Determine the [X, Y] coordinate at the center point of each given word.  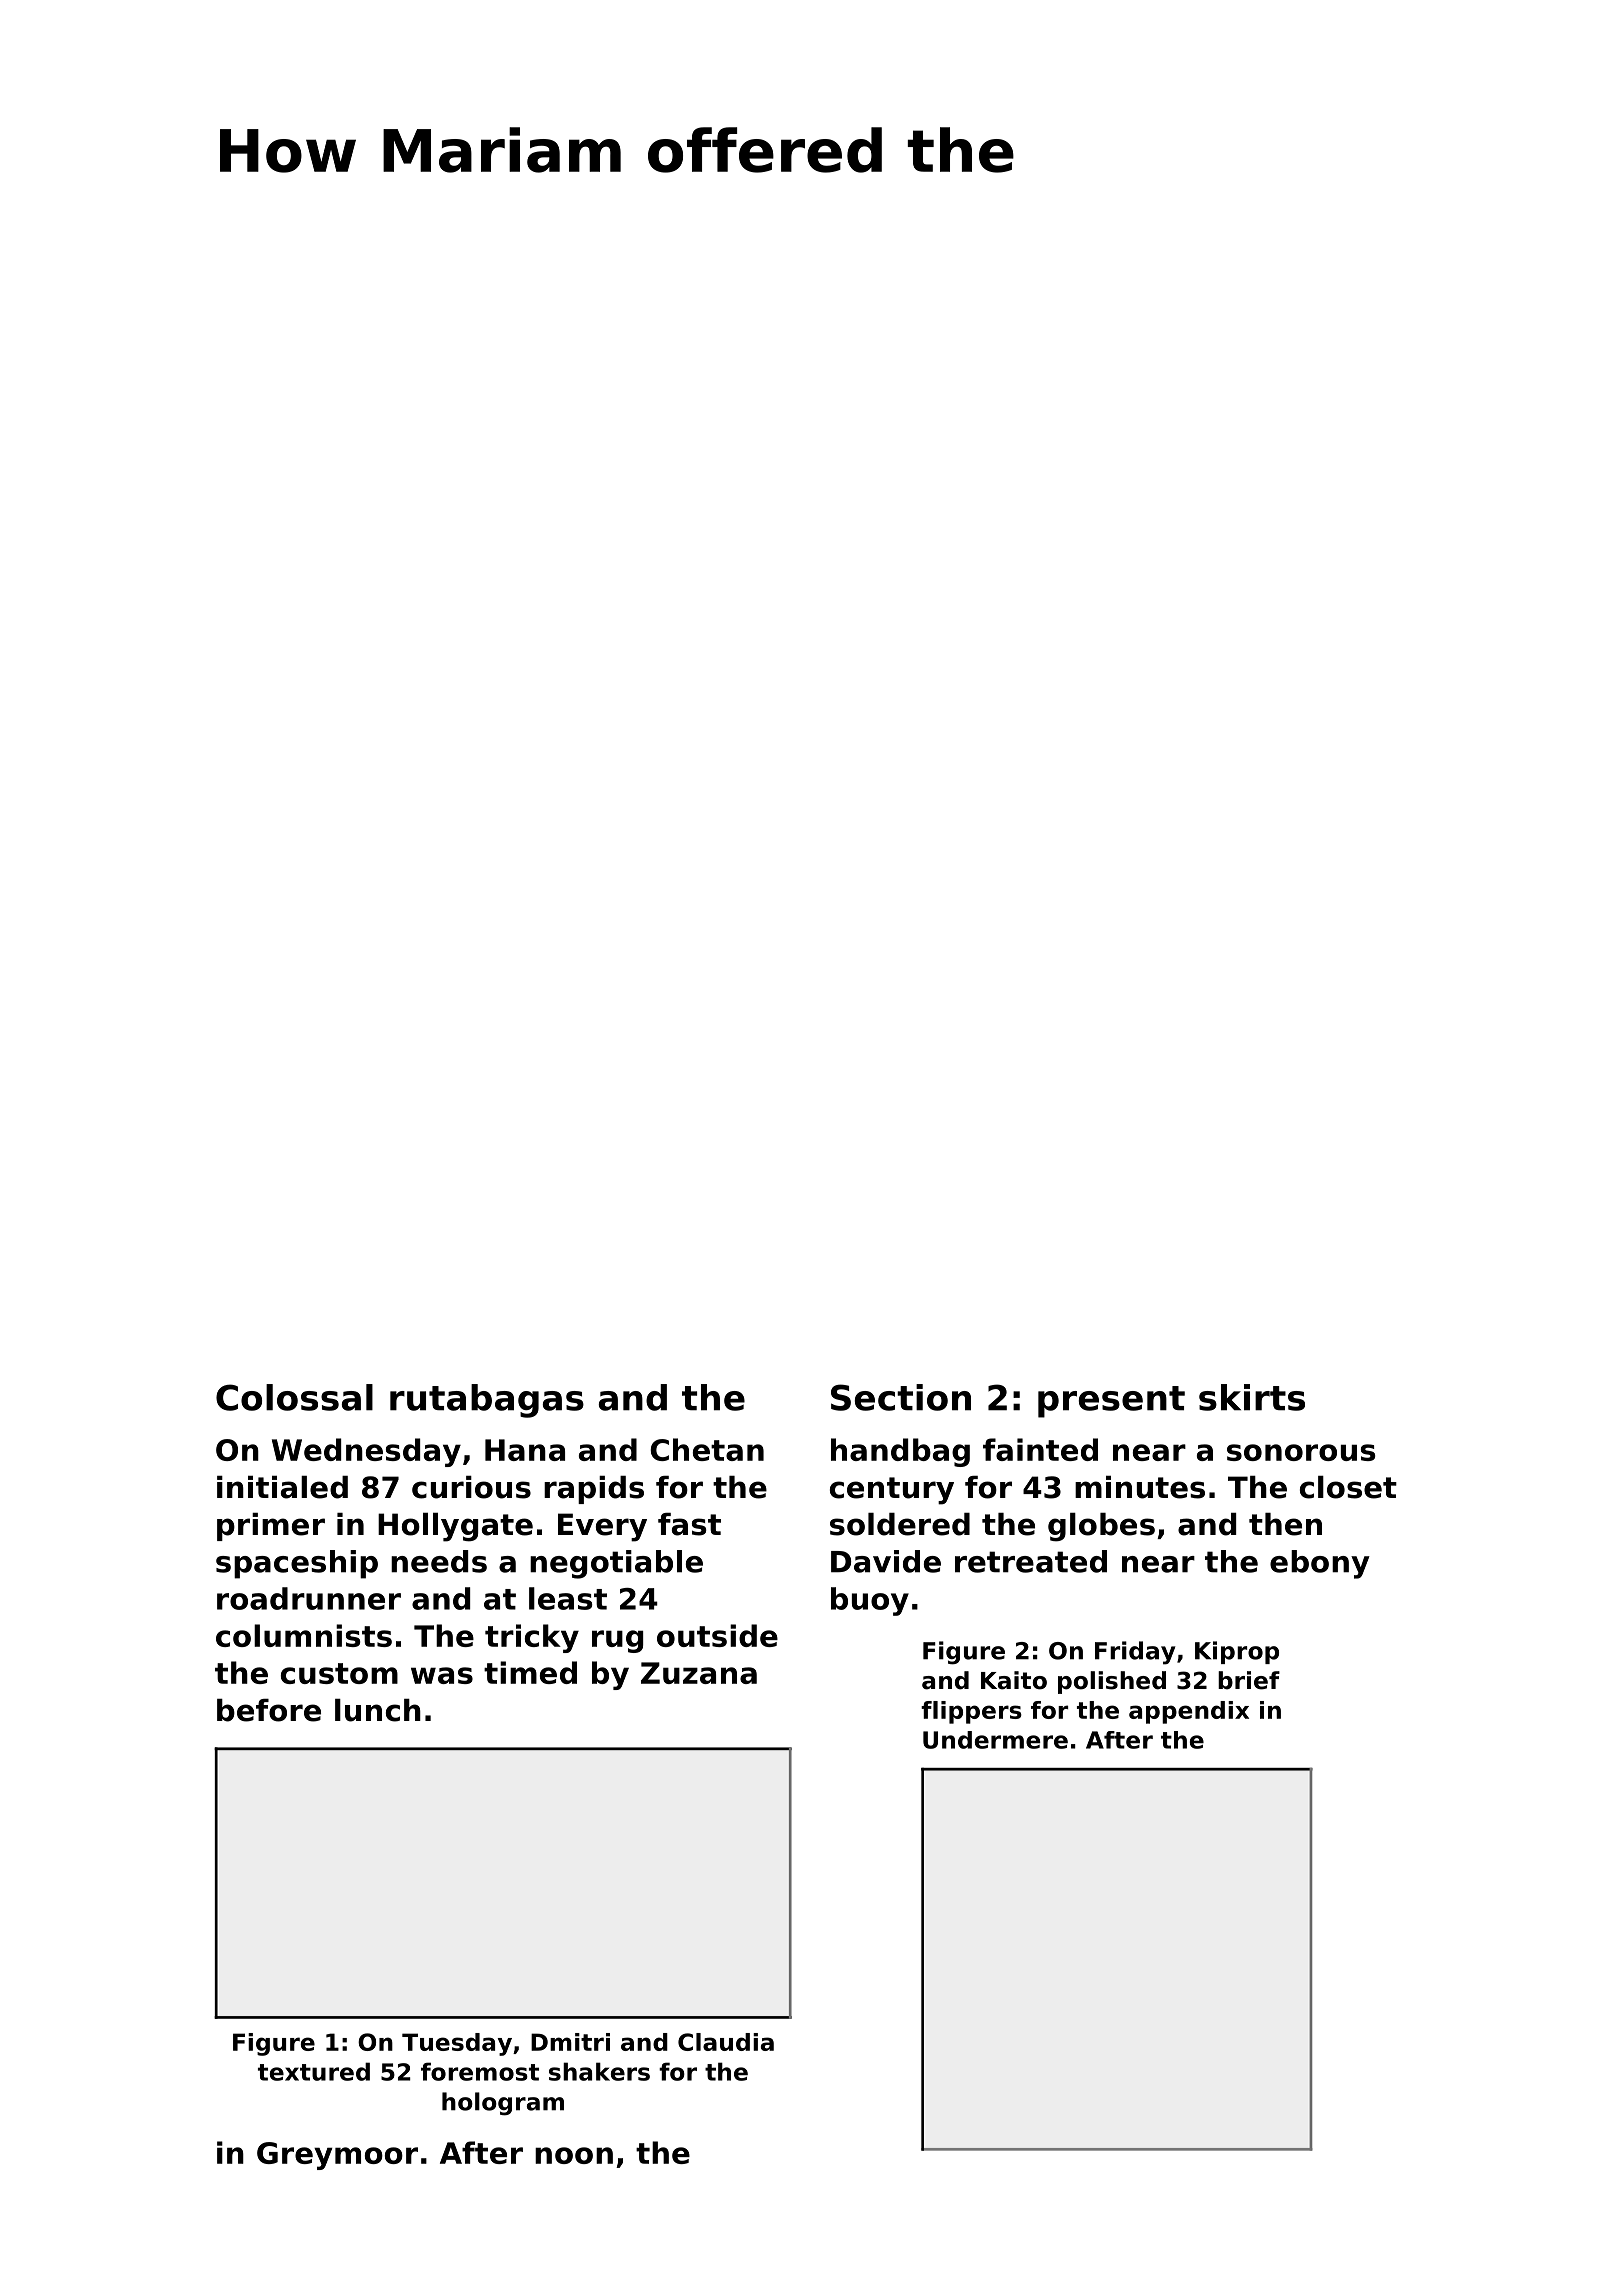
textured [314, 2071]
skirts [1252, 1397]
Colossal [294, 1397]
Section [901, 1397]
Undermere [995, 1740]
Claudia [726, 2042]
